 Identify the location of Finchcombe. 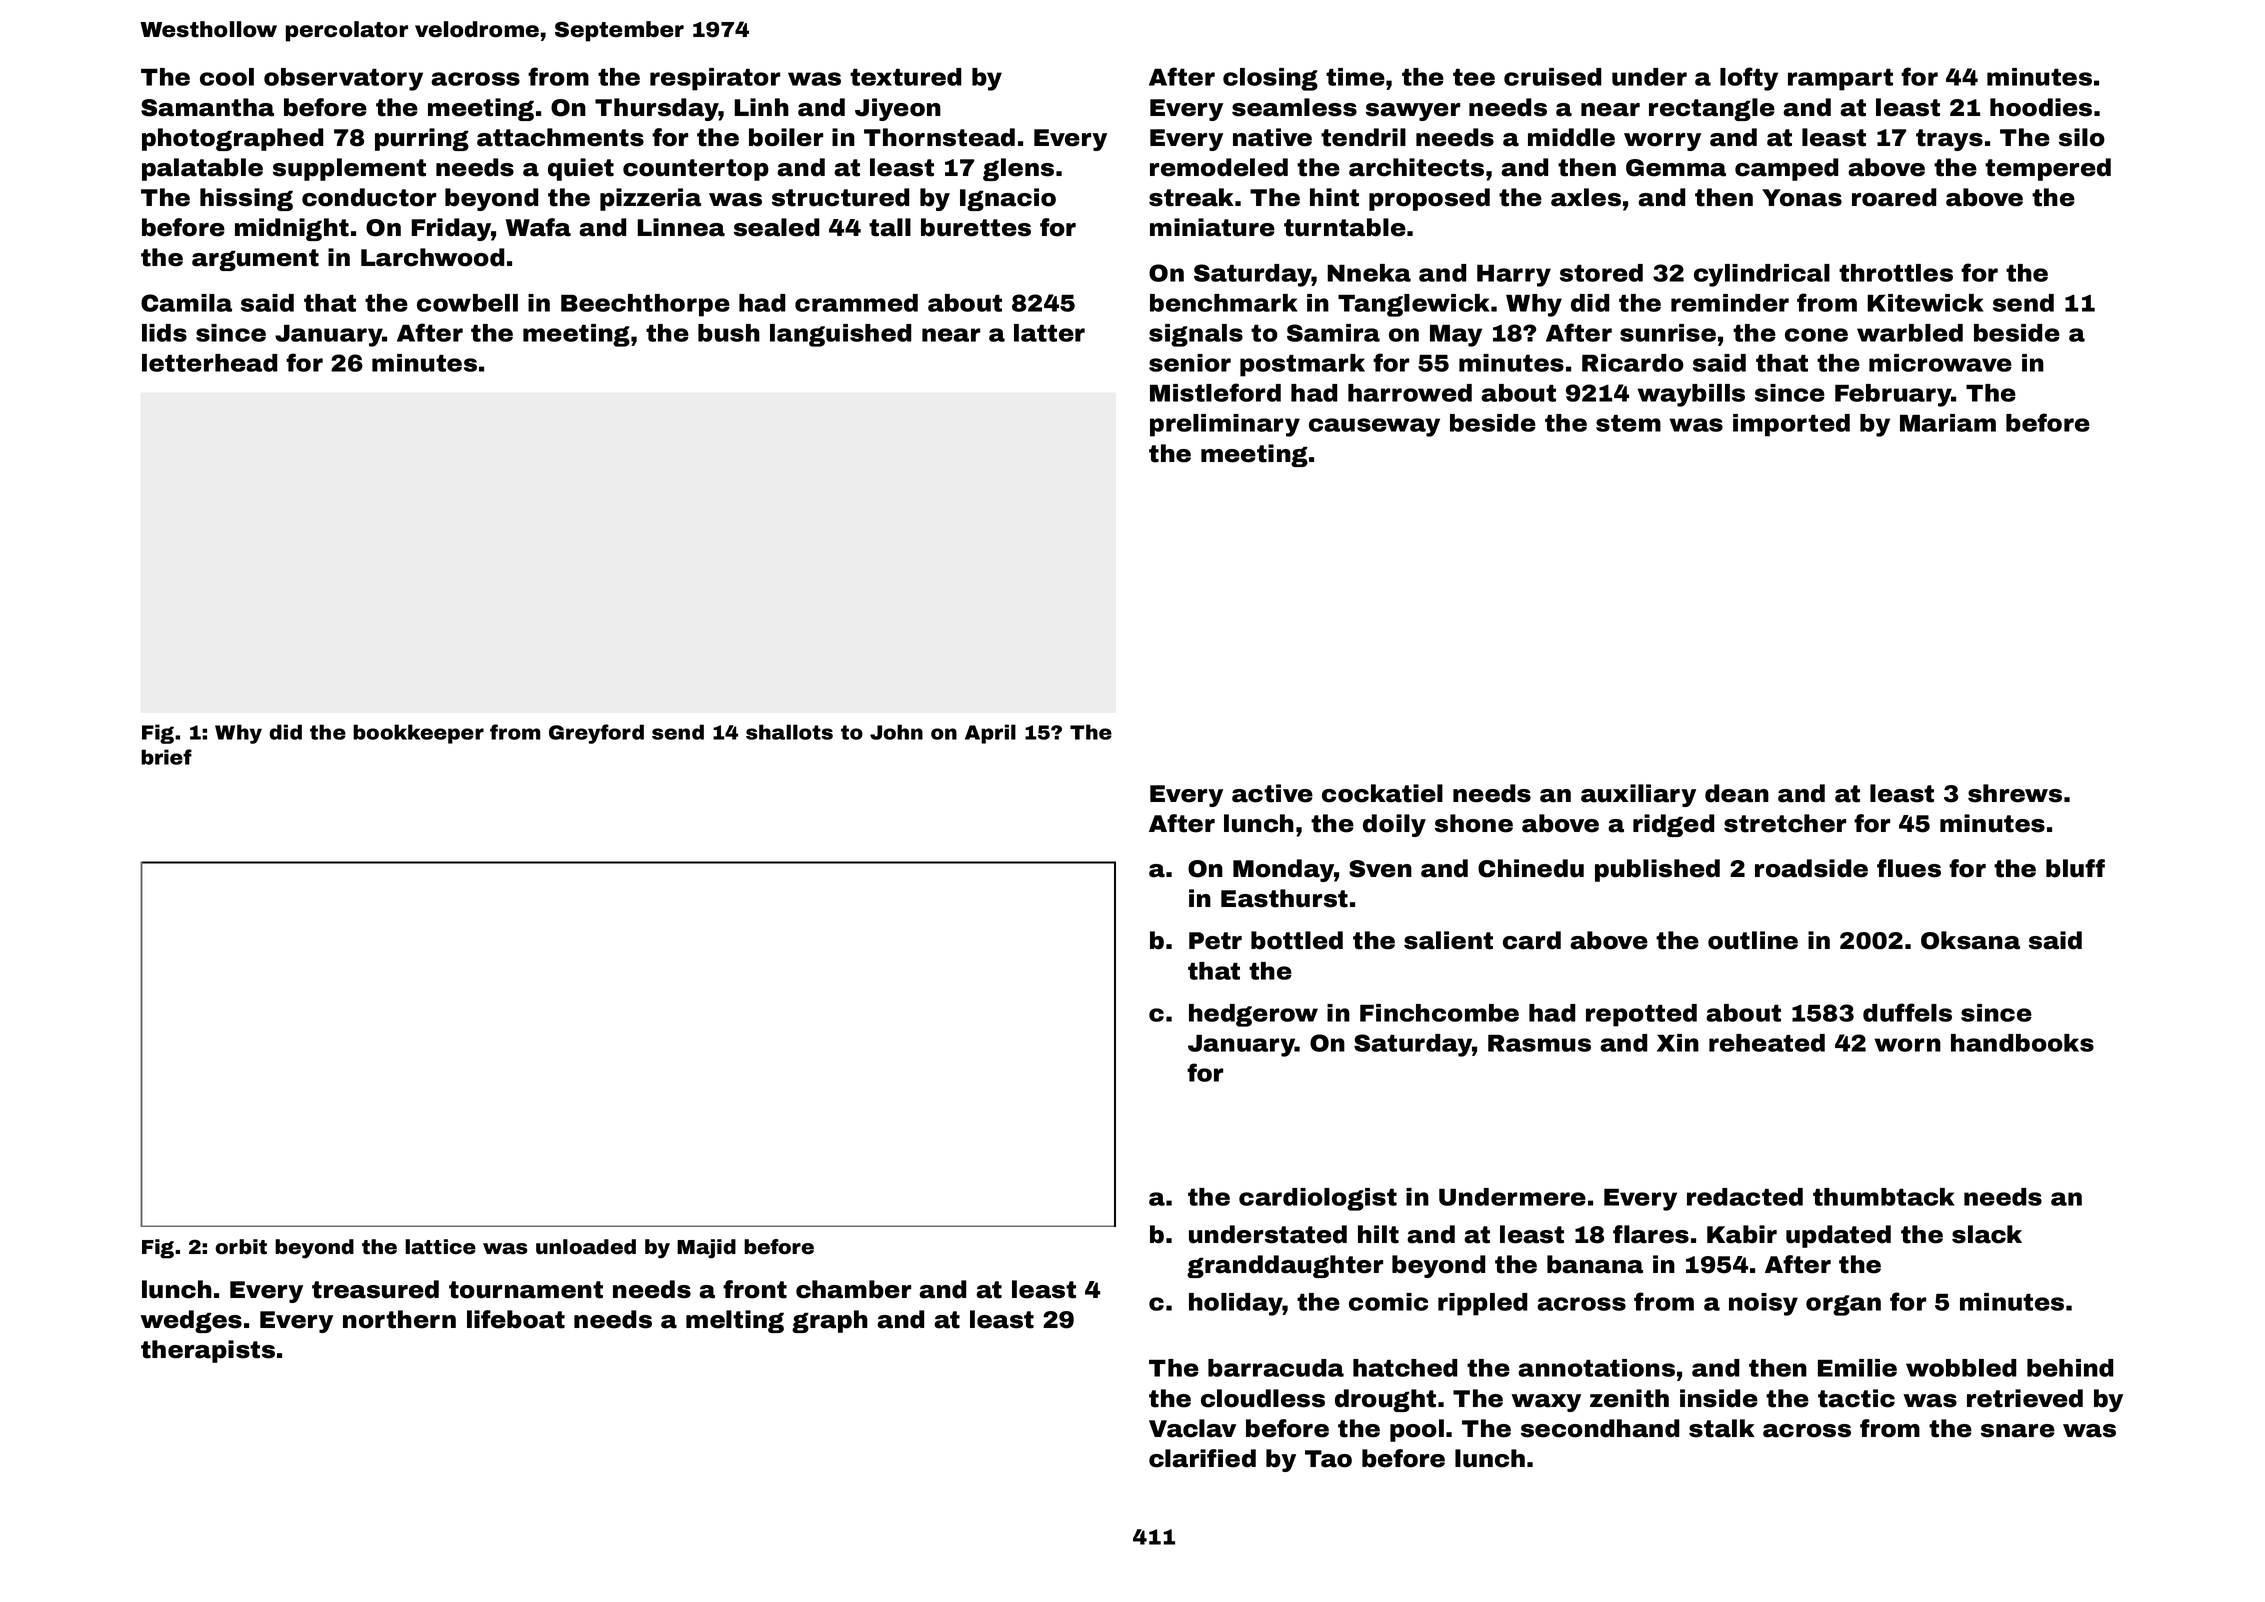
(1439, 1013).
